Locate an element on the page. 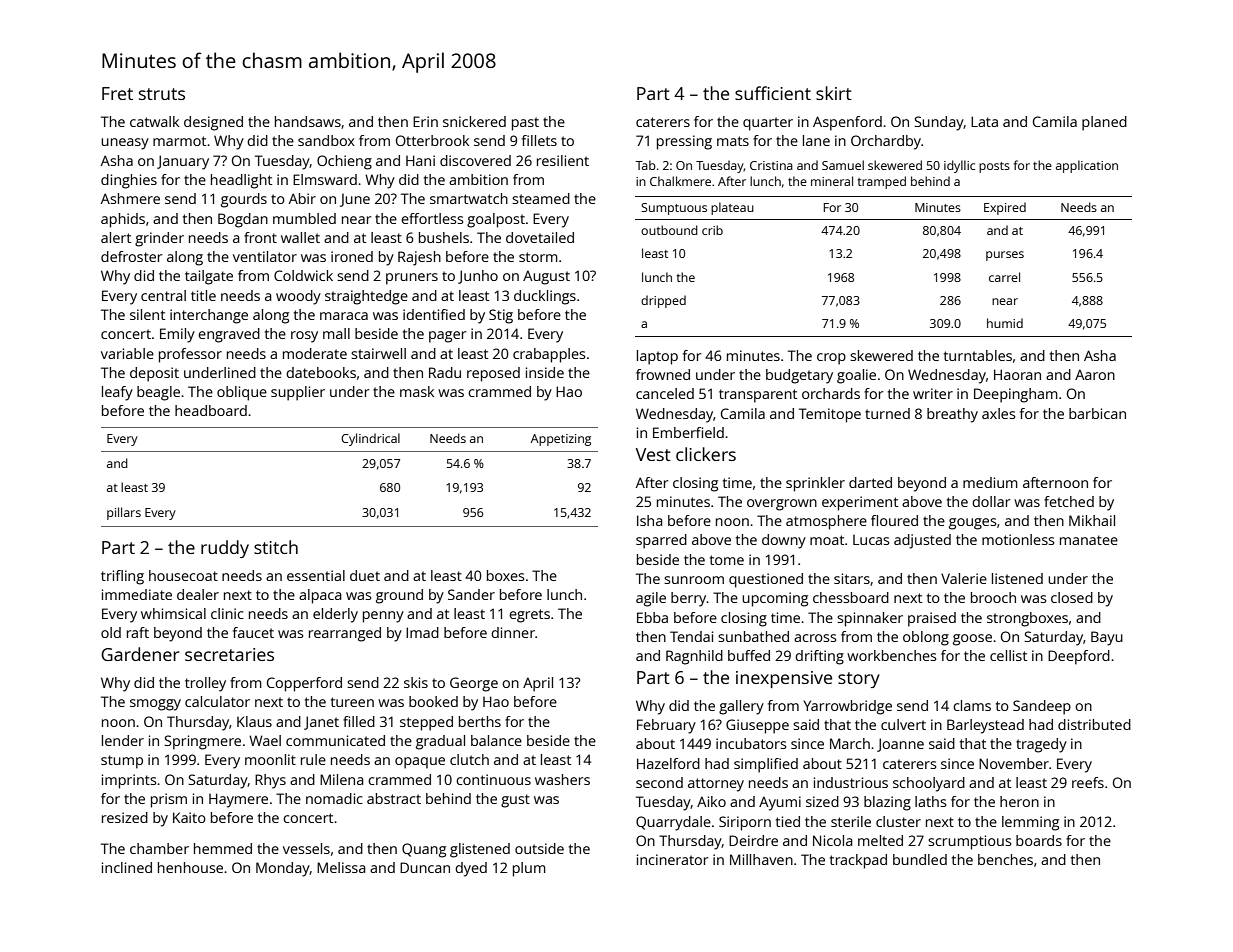 Image resolution: width=1233 pixels, height=952 pixels. motionless is located at coordinates (1018, 539).
